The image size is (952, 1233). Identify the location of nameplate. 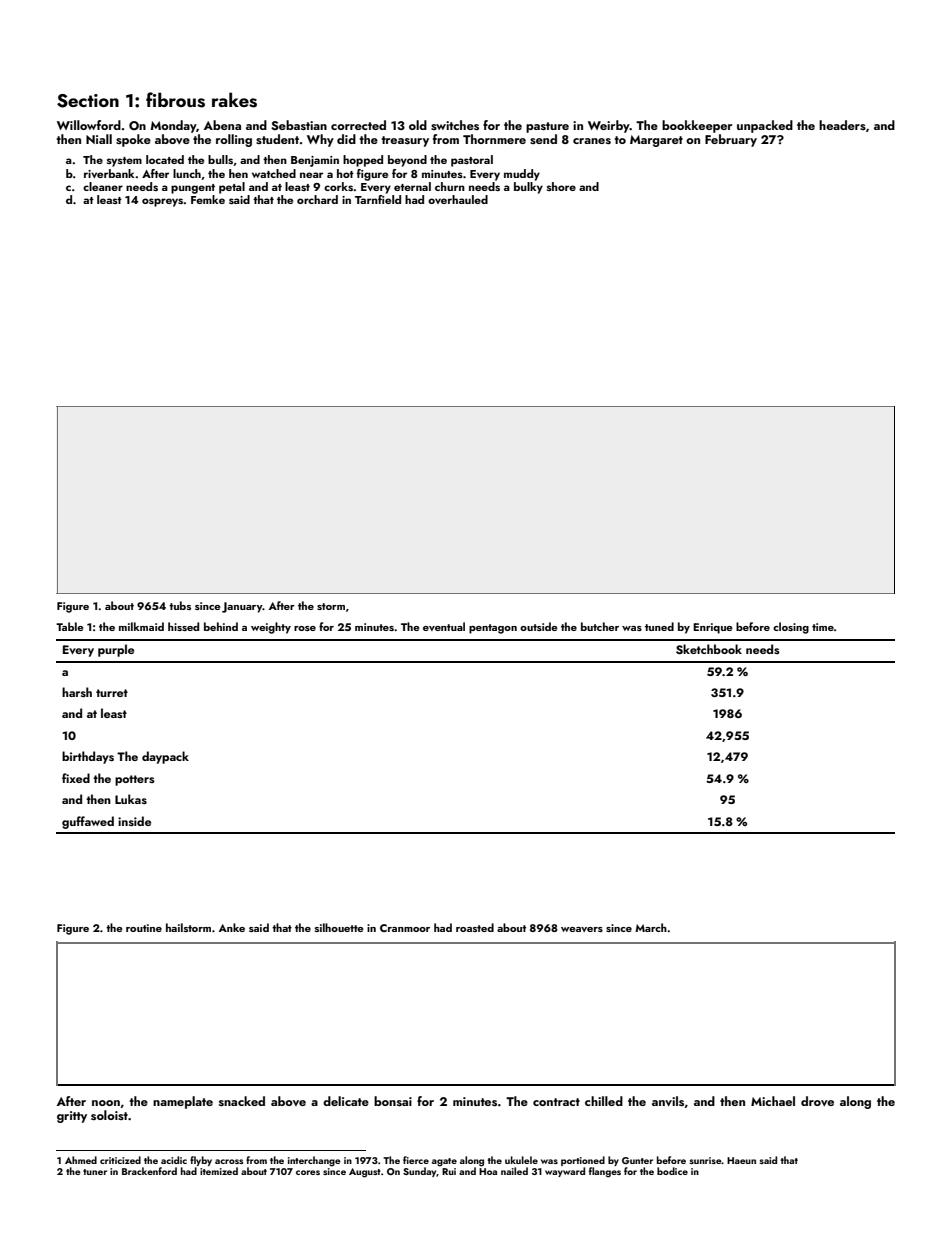
(183, 1102).
